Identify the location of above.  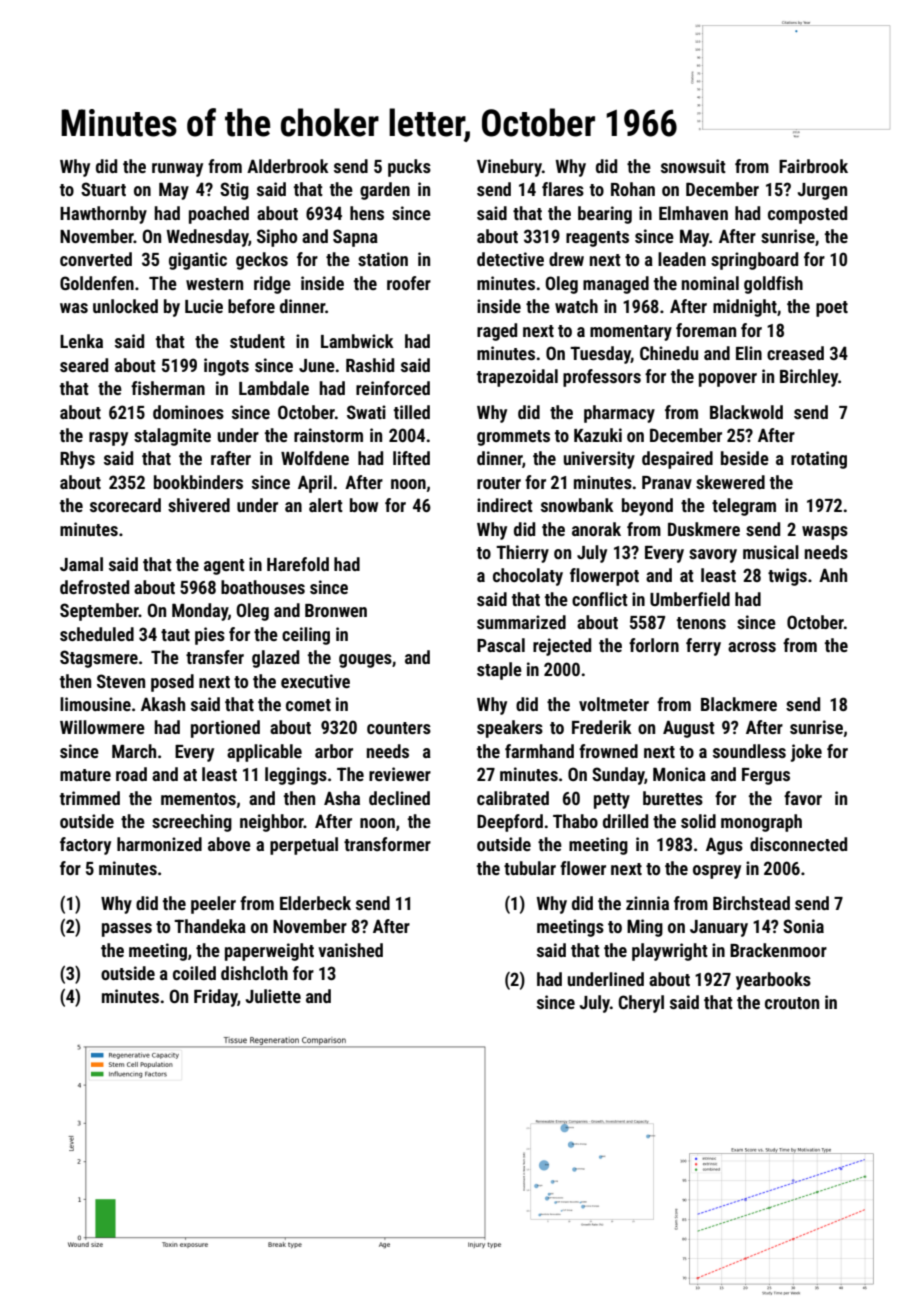
(229, 844).
